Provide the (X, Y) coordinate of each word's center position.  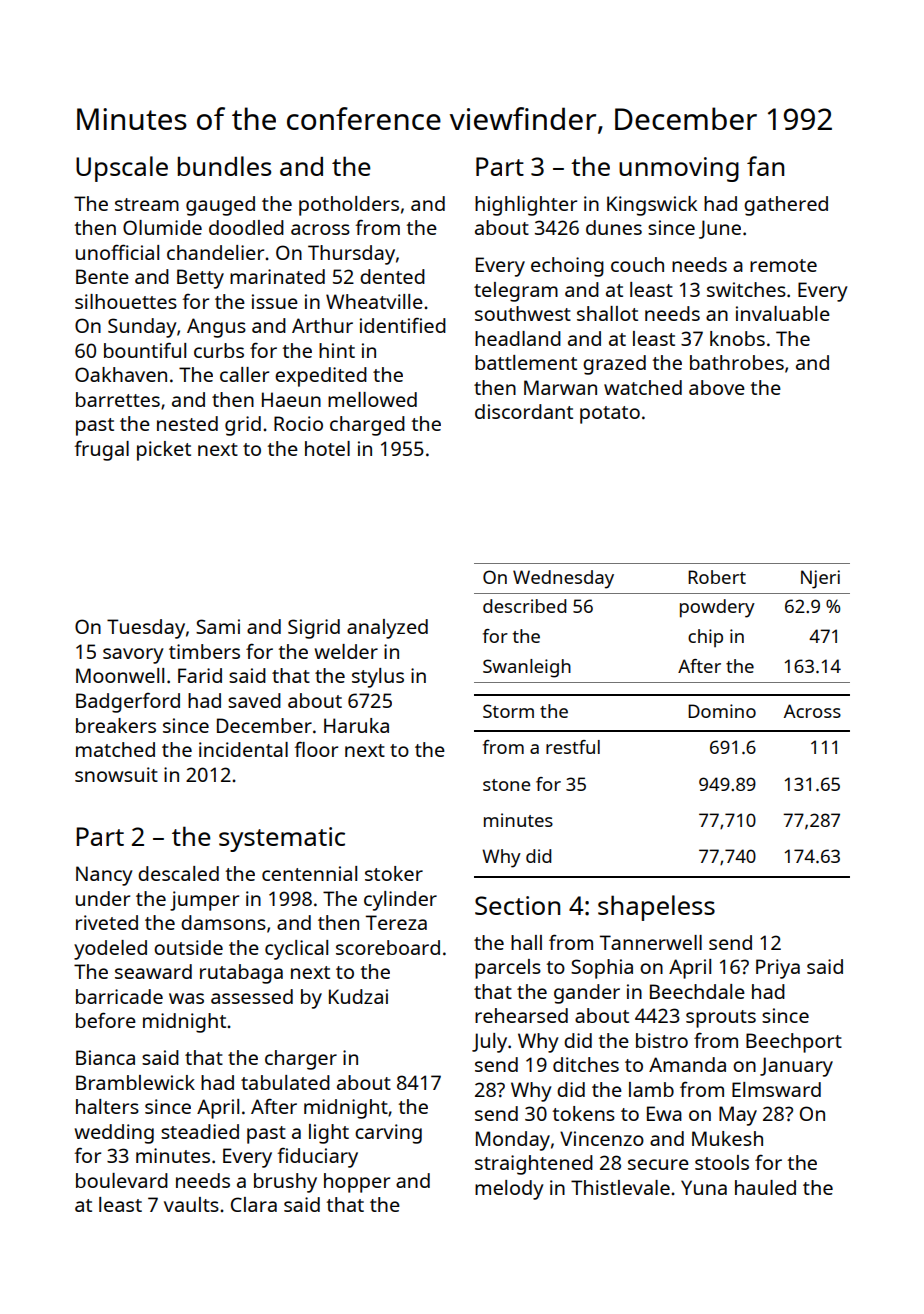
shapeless (656, 908)
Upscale (122, 169)
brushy (285, 1183)
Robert (717, 577)
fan (765, 166)
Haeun (291, 399)
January (796, 1067)
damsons (223, 922)
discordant (524, 411)
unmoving (679, 169)
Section (517, 905)
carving (388, 1134)
